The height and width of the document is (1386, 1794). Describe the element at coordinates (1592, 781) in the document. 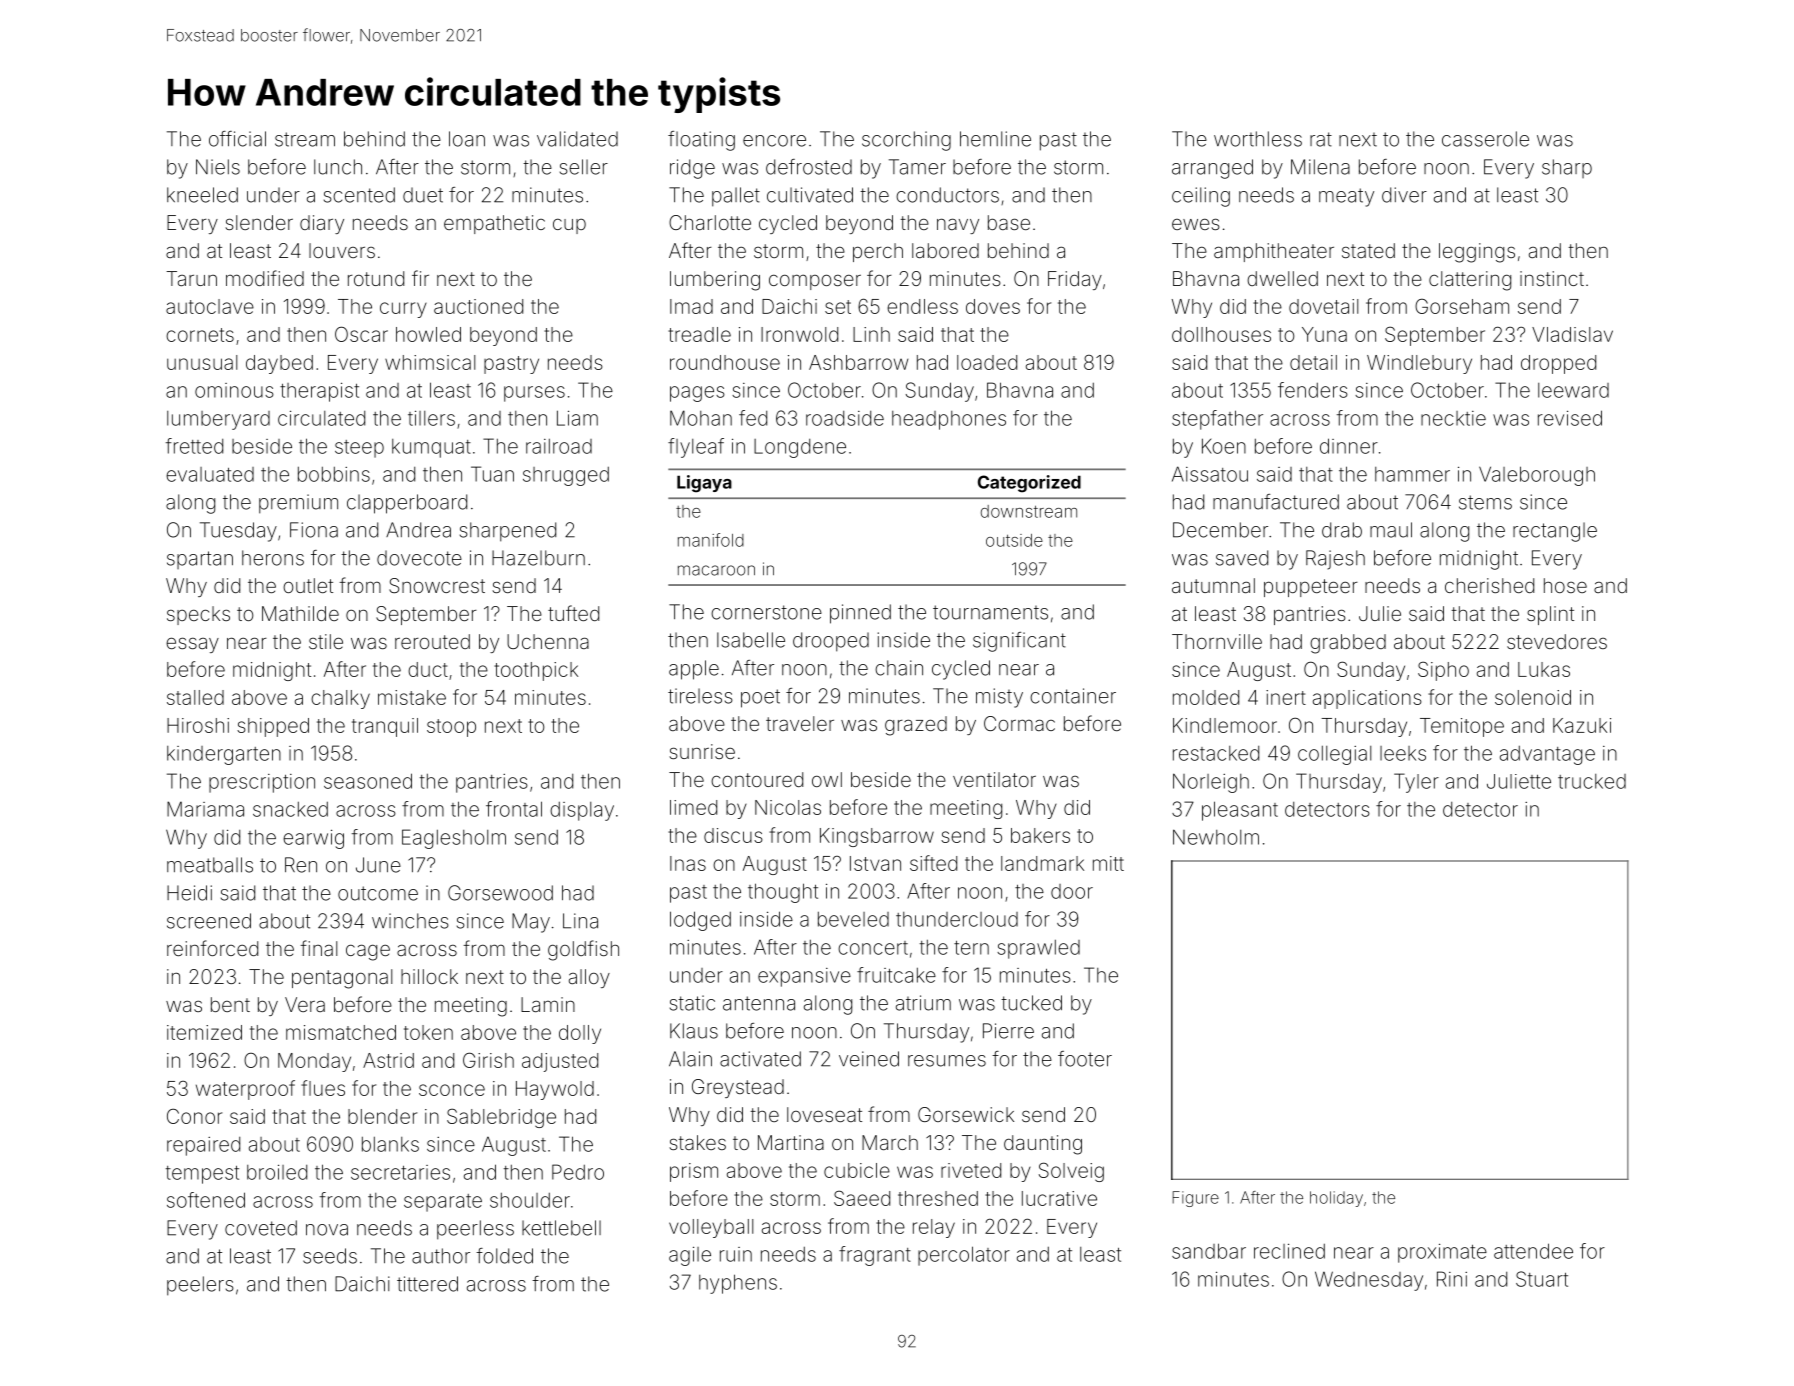

I see `trucked` at that location.
